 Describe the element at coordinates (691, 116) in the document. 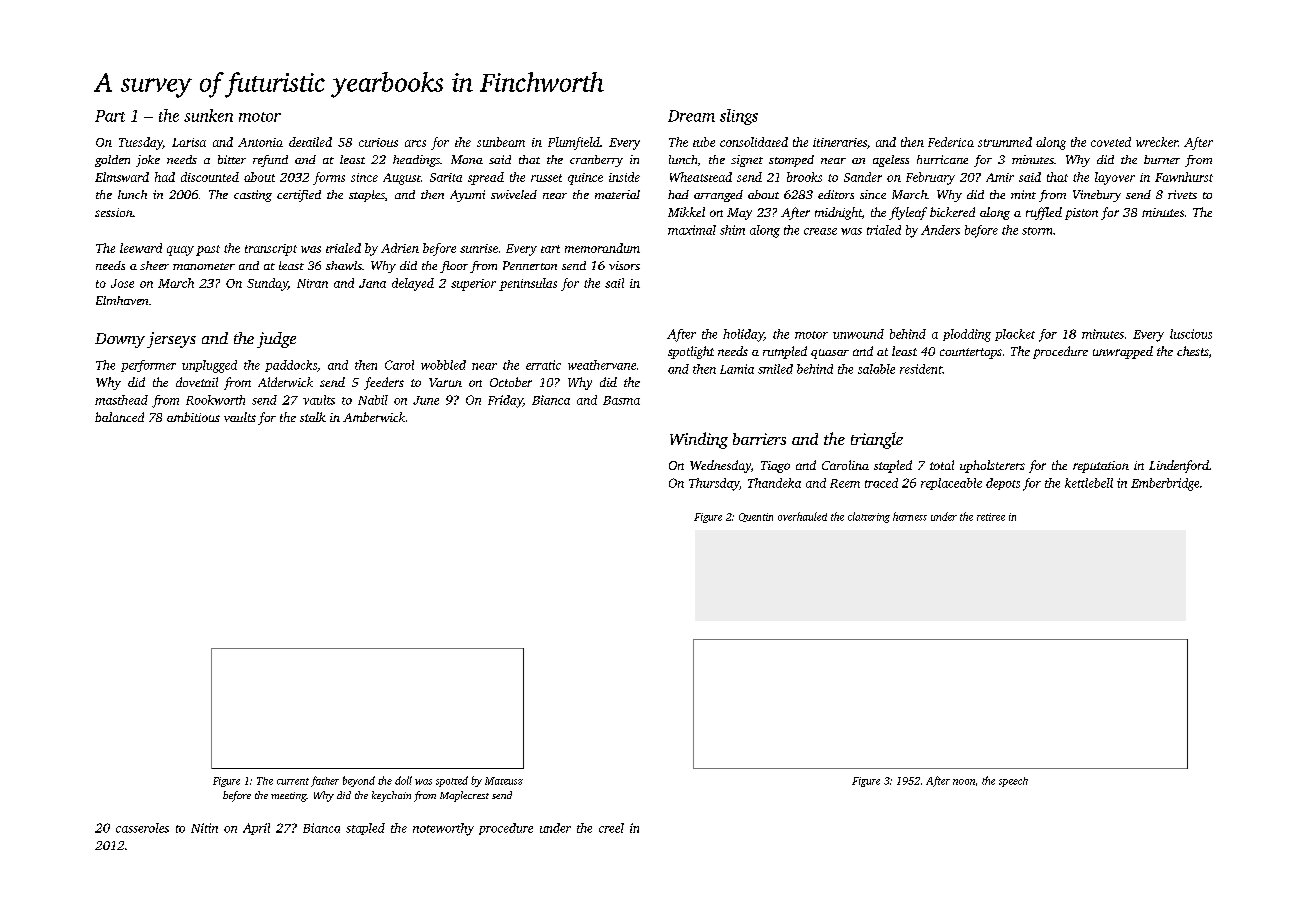

I see `Dream` at that location.
